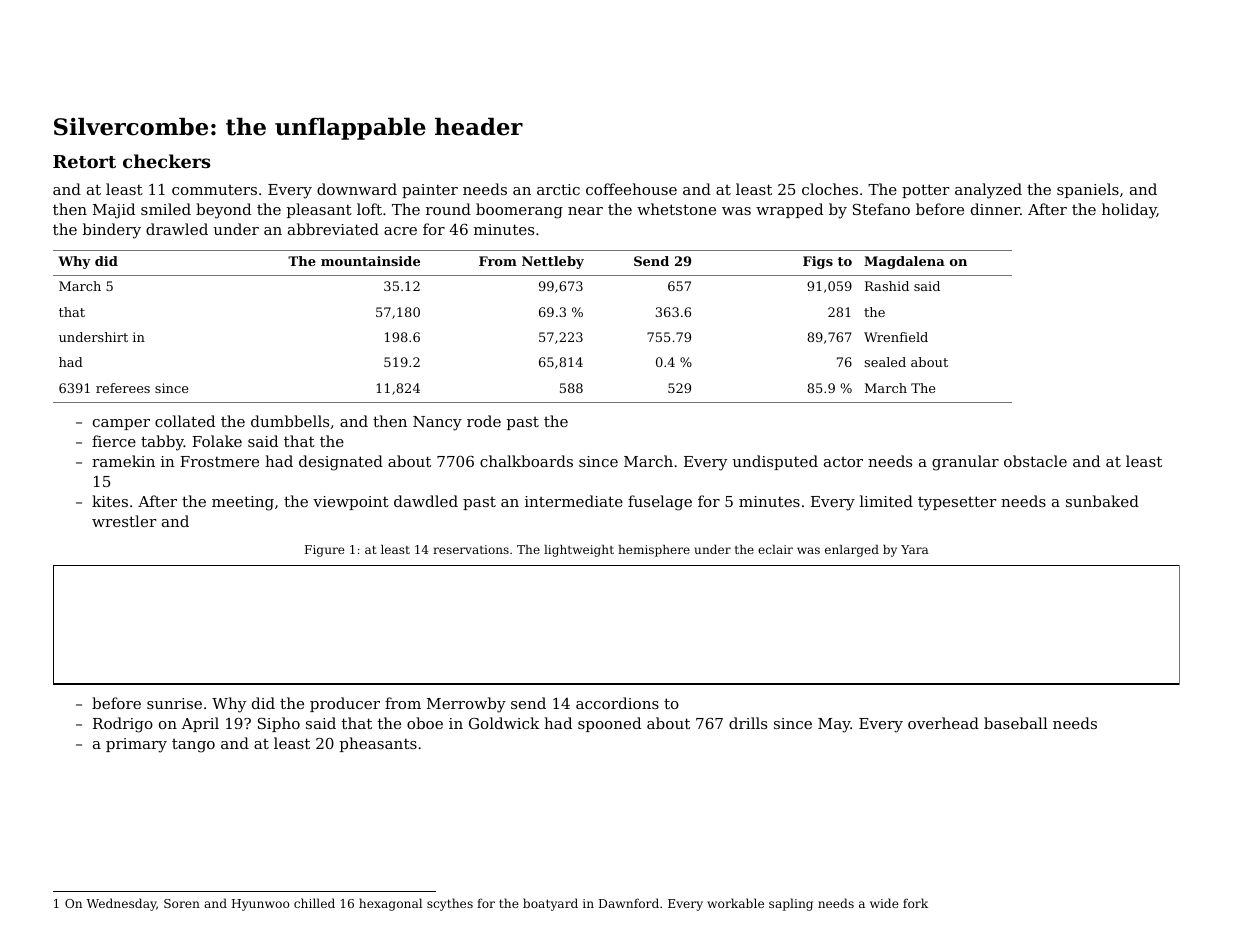 The width and height of the screenshot is (1233, 952). What do you see at coordinates (1035, 461) in the screenshot?
I see `obstacle` at bounding box center [1035, 461].
